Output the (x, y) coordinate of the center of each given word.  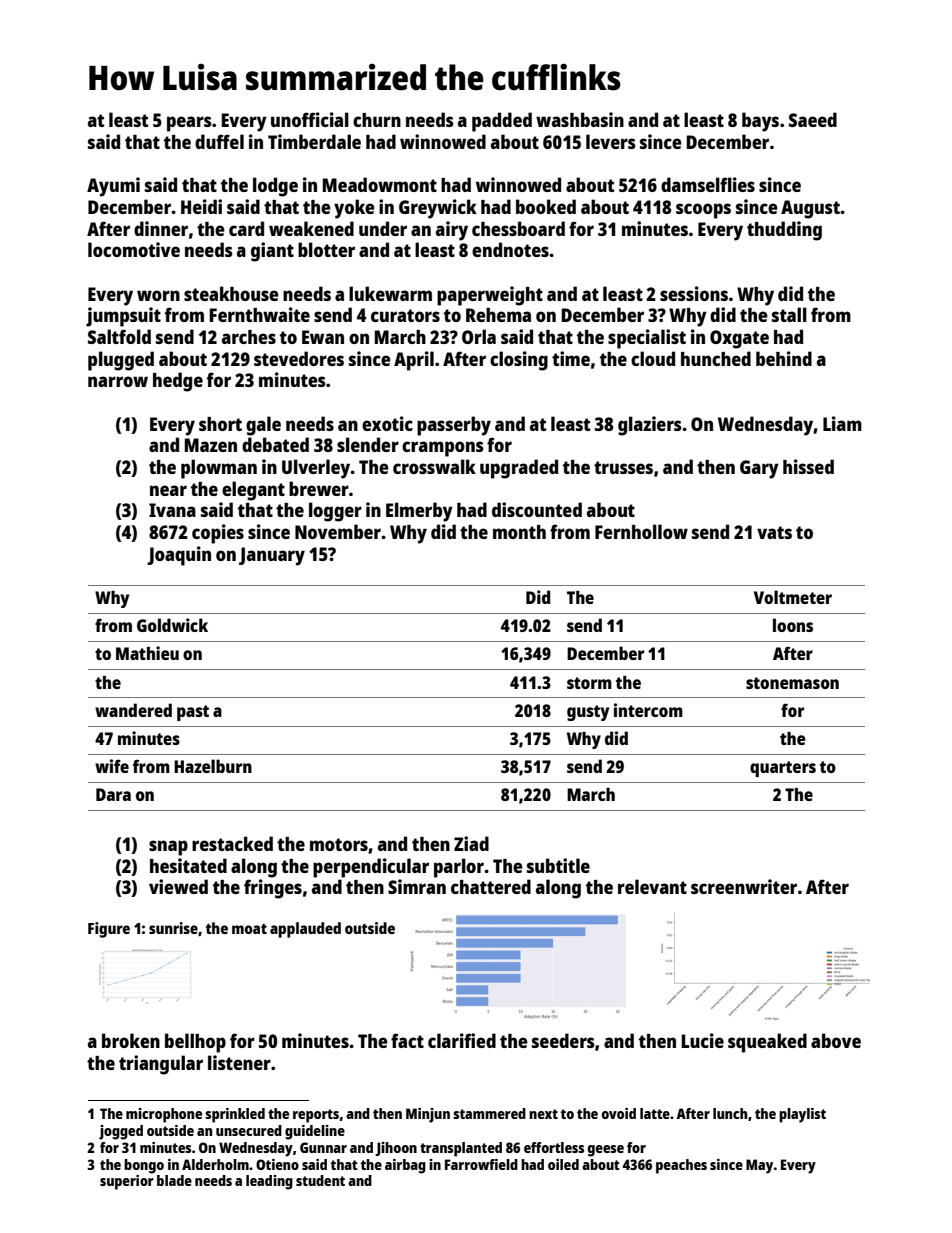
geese (606, 1151)
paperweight (490, 296)
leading (269, 1182)
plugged (121, 361)
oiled (563, 1164)
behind (784, 358)
